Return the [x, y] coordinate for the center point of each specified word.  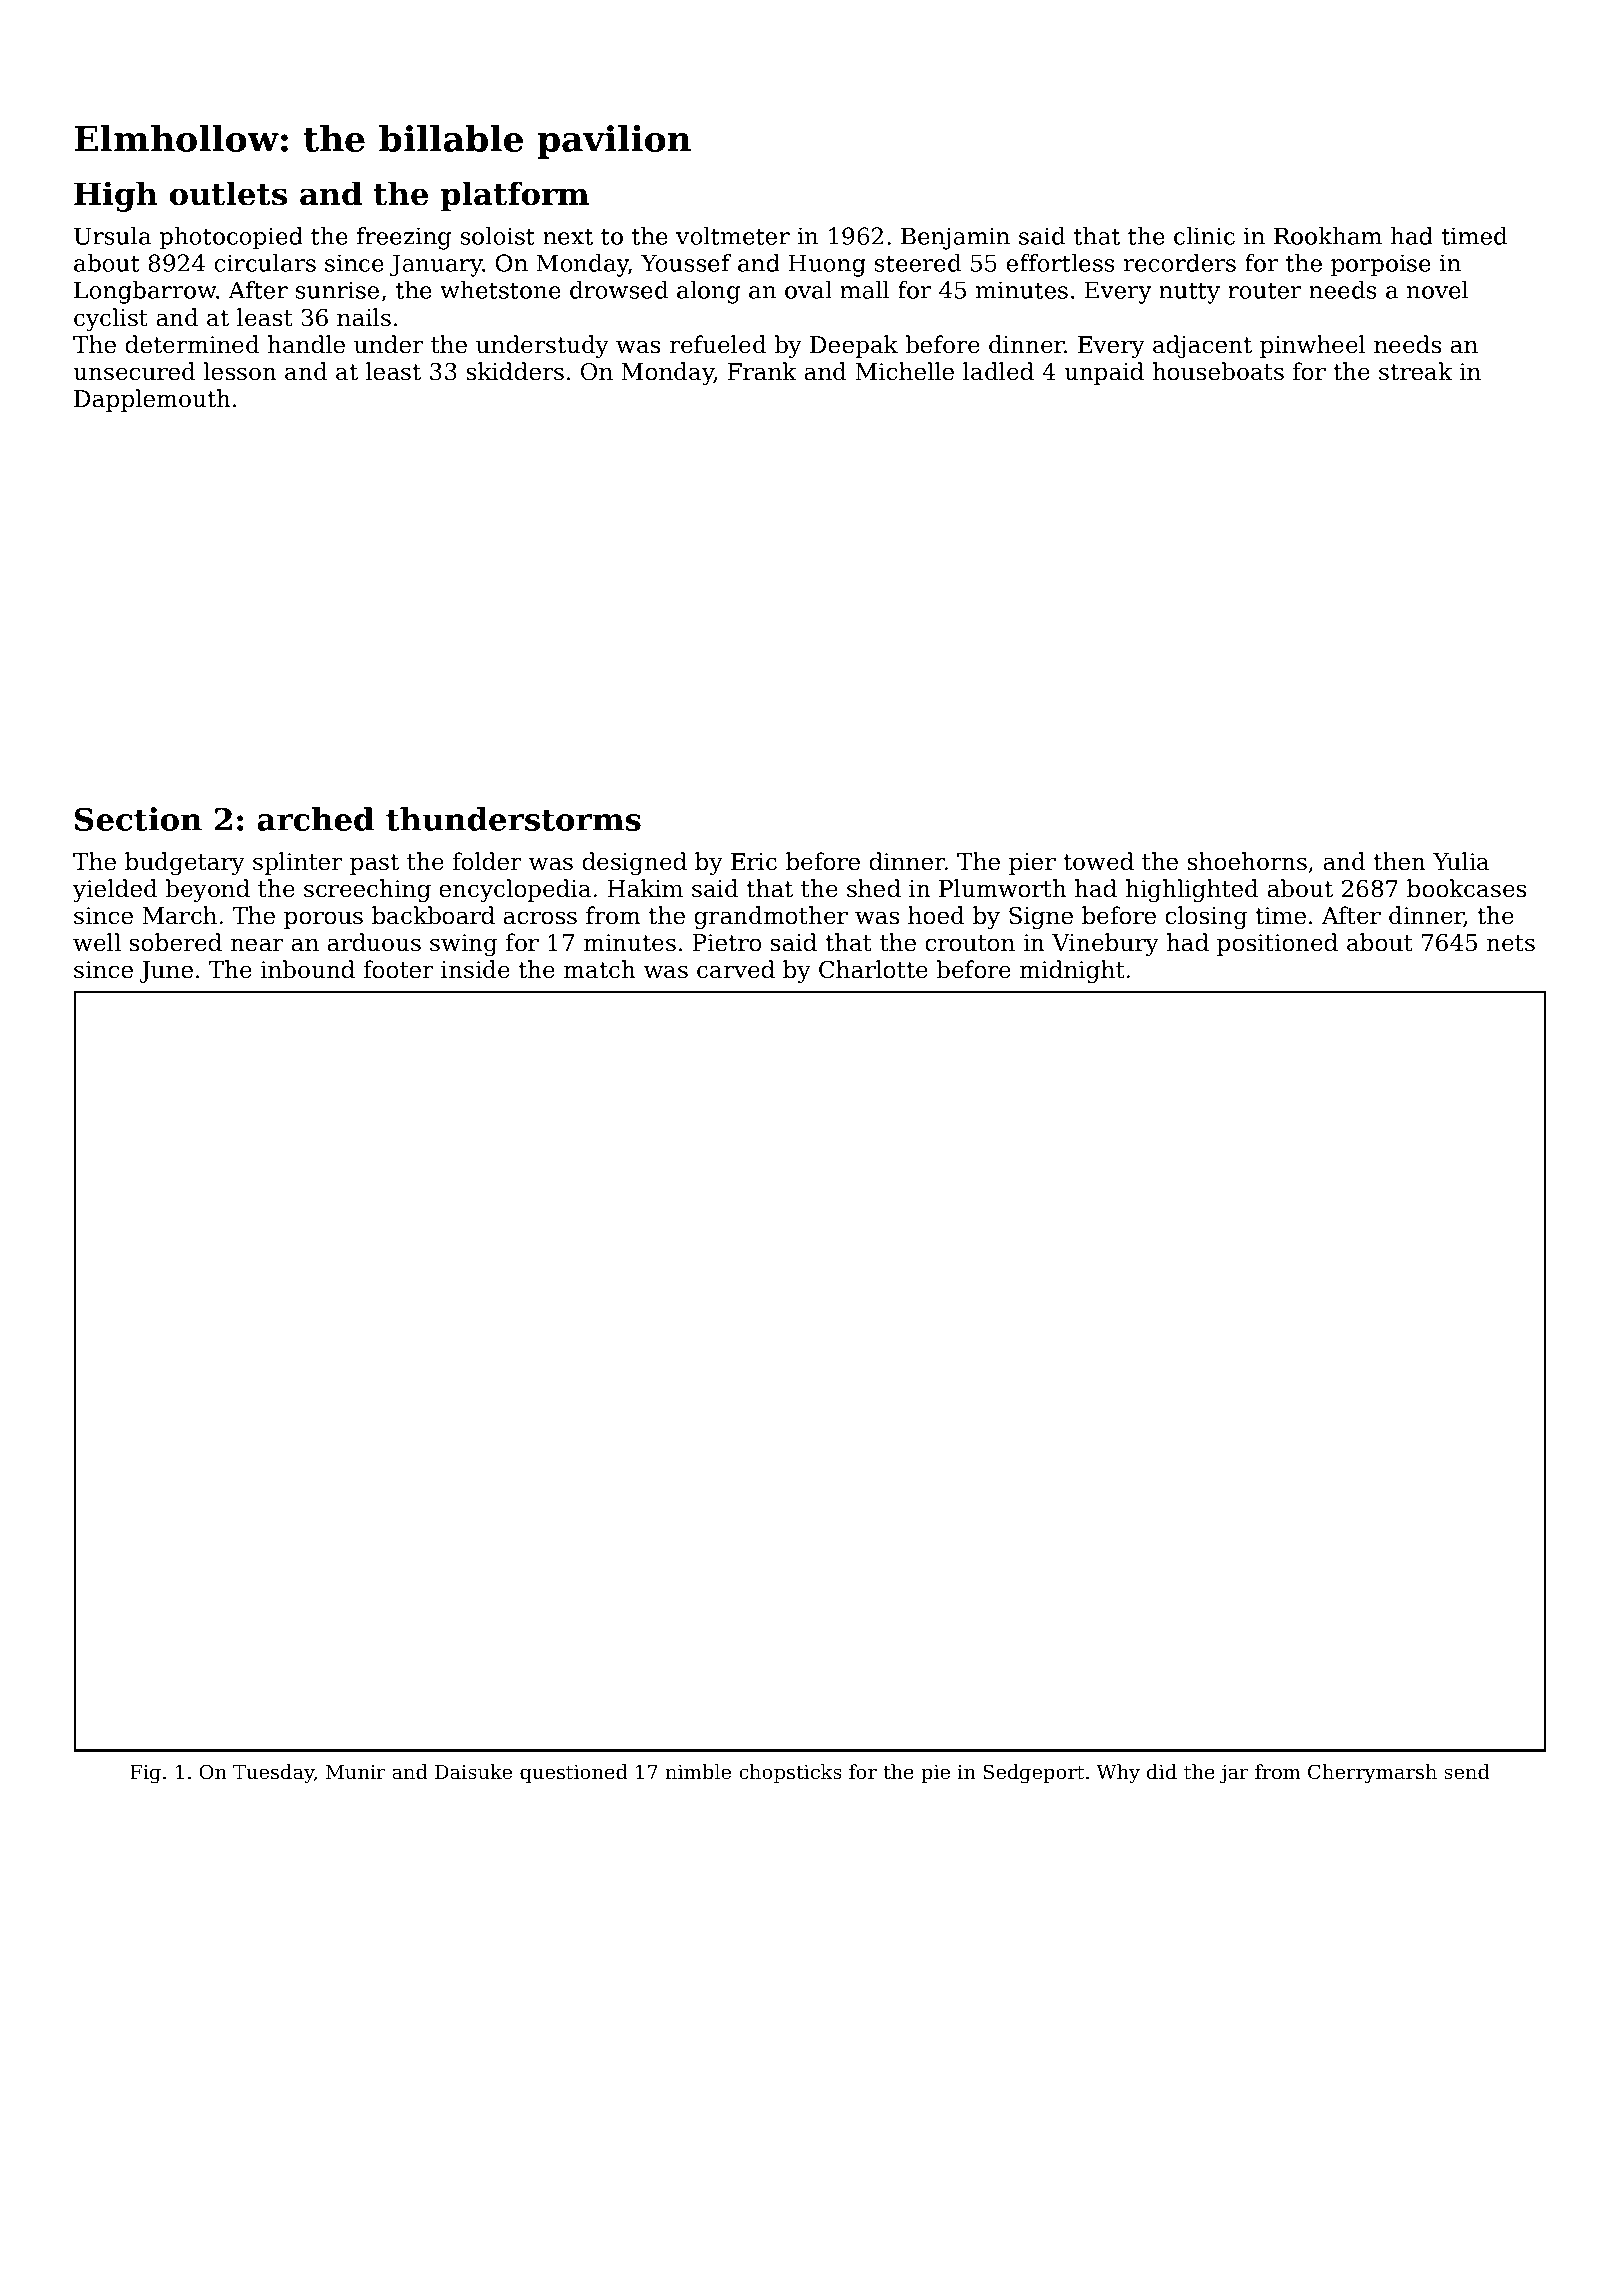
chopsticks [790, 1773]
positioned [1277, 944]
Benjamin [955, 238]
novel [1437, 290]
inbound [308, 969]
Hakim [645, 888]
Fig [145, 1774]
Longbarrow [145, 292]
